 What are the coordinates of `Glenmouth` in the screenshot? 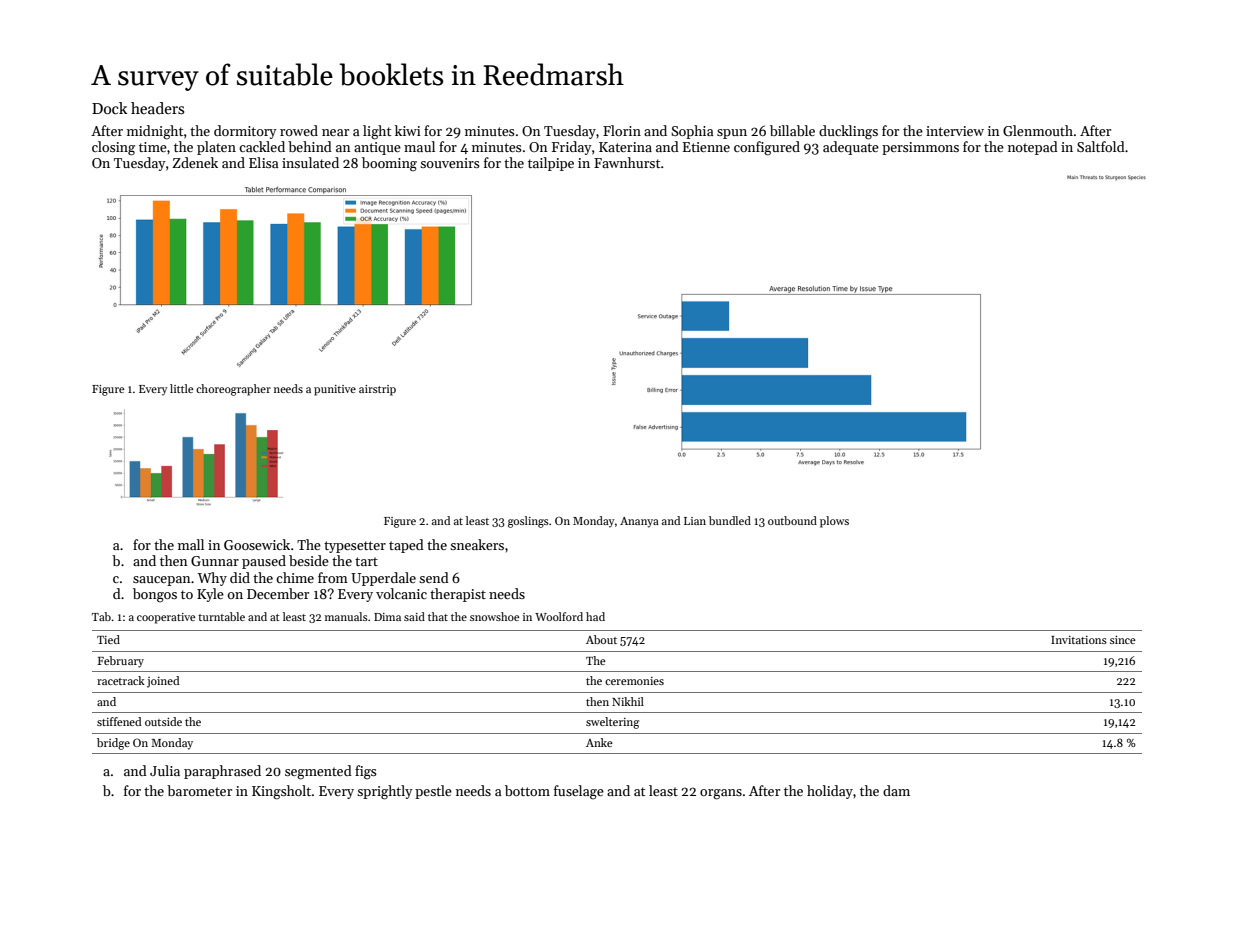 It's located at (1038, 130).
